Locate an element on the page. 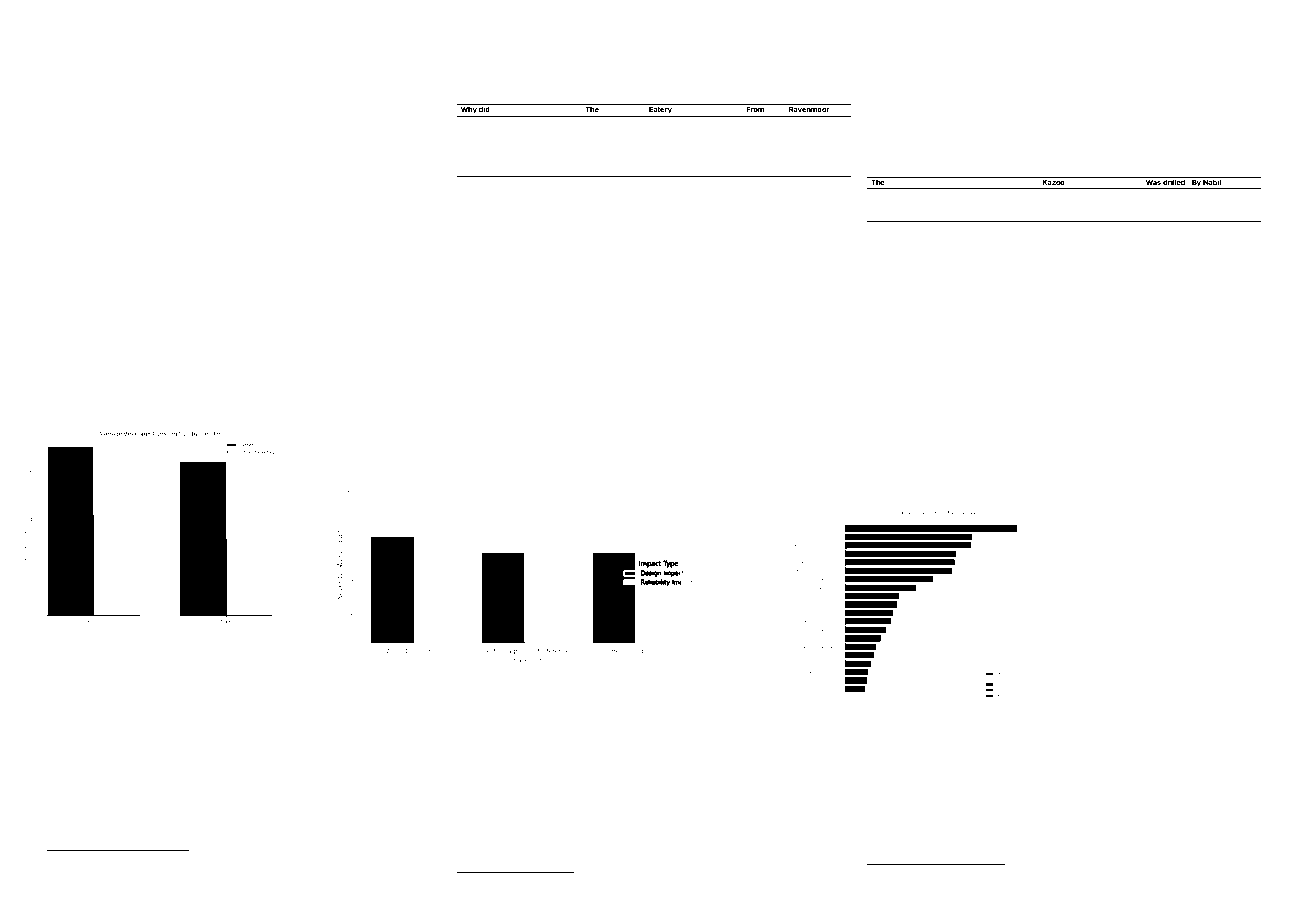 This document has width=1308, height=924. buns is located at coordinates (667, 274).
